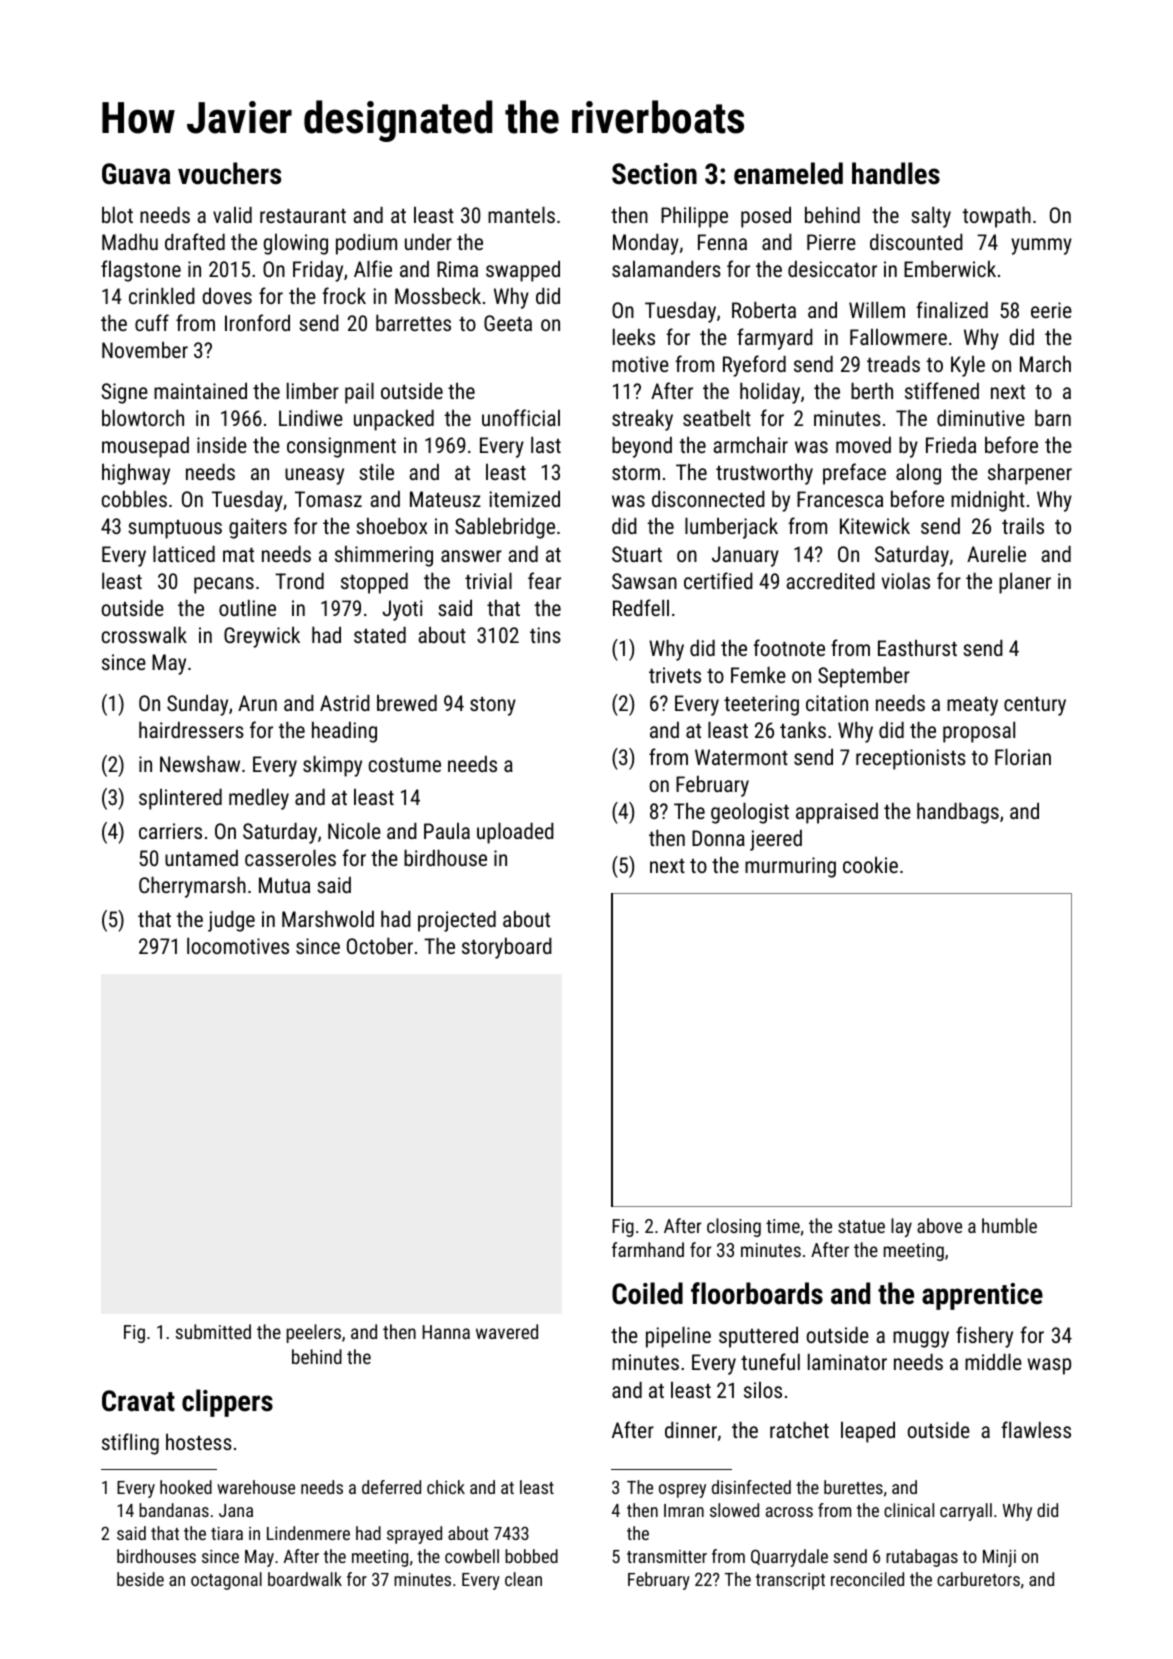 The width and height of the image is (1173, 1659). What do you see at coordinates (1009, 1225) in the image?
I see `humble` at bounding box center [1009, 1225].
